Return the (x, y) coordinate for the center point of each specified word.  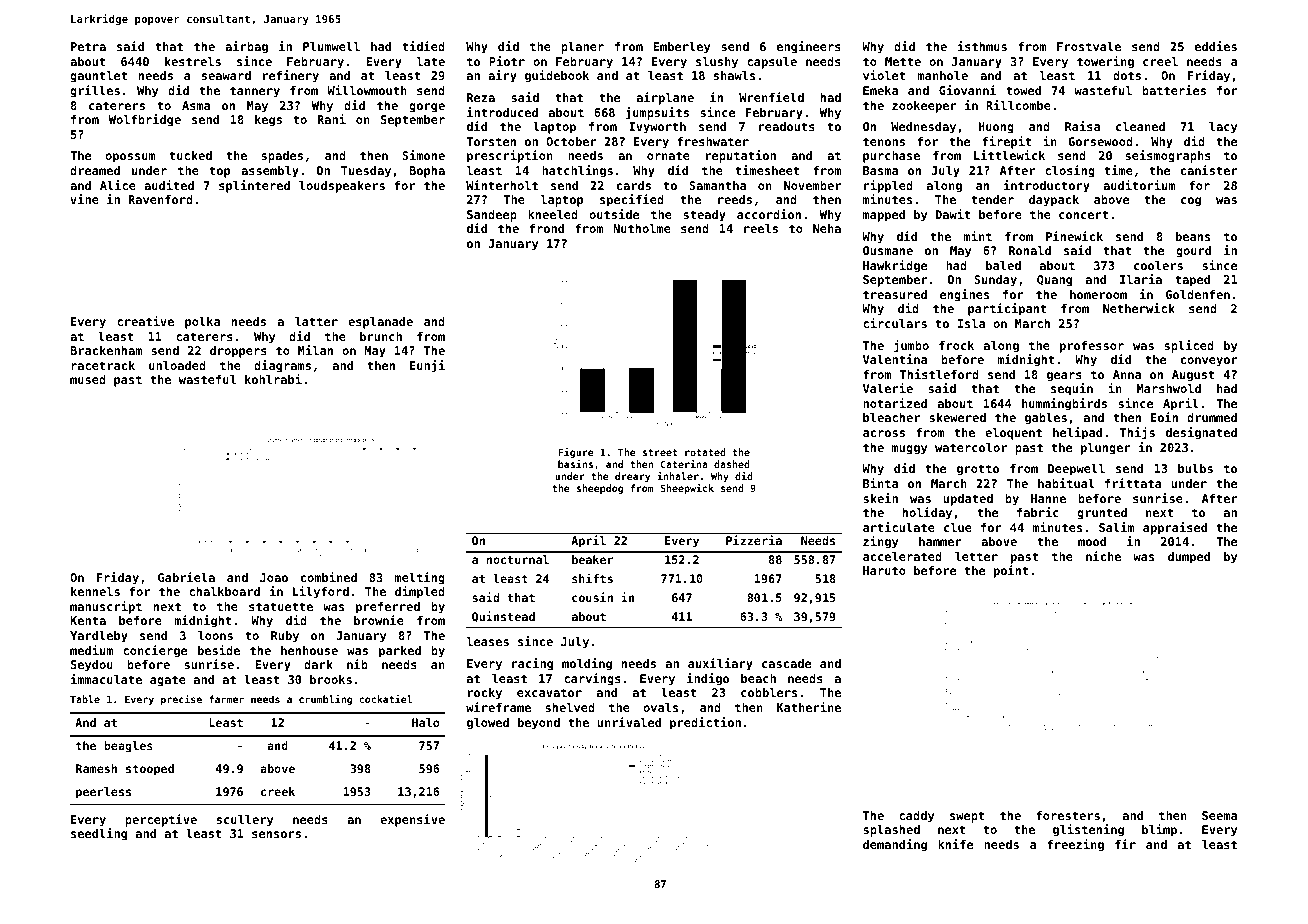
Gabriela (186, 577)
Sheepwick (687, 489)
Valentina (895, 359)
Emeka (880, 90)
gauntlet (98, 77)
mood (1092, 541)
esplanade (380, 323)
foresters (1068, 815)
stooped (150, 770)
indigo (708, 679)
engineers (809, 47)
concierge (155, 651)
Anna (1127, 374)
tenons (884, 141)
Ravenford (161, 199)
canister (1209, 170)
